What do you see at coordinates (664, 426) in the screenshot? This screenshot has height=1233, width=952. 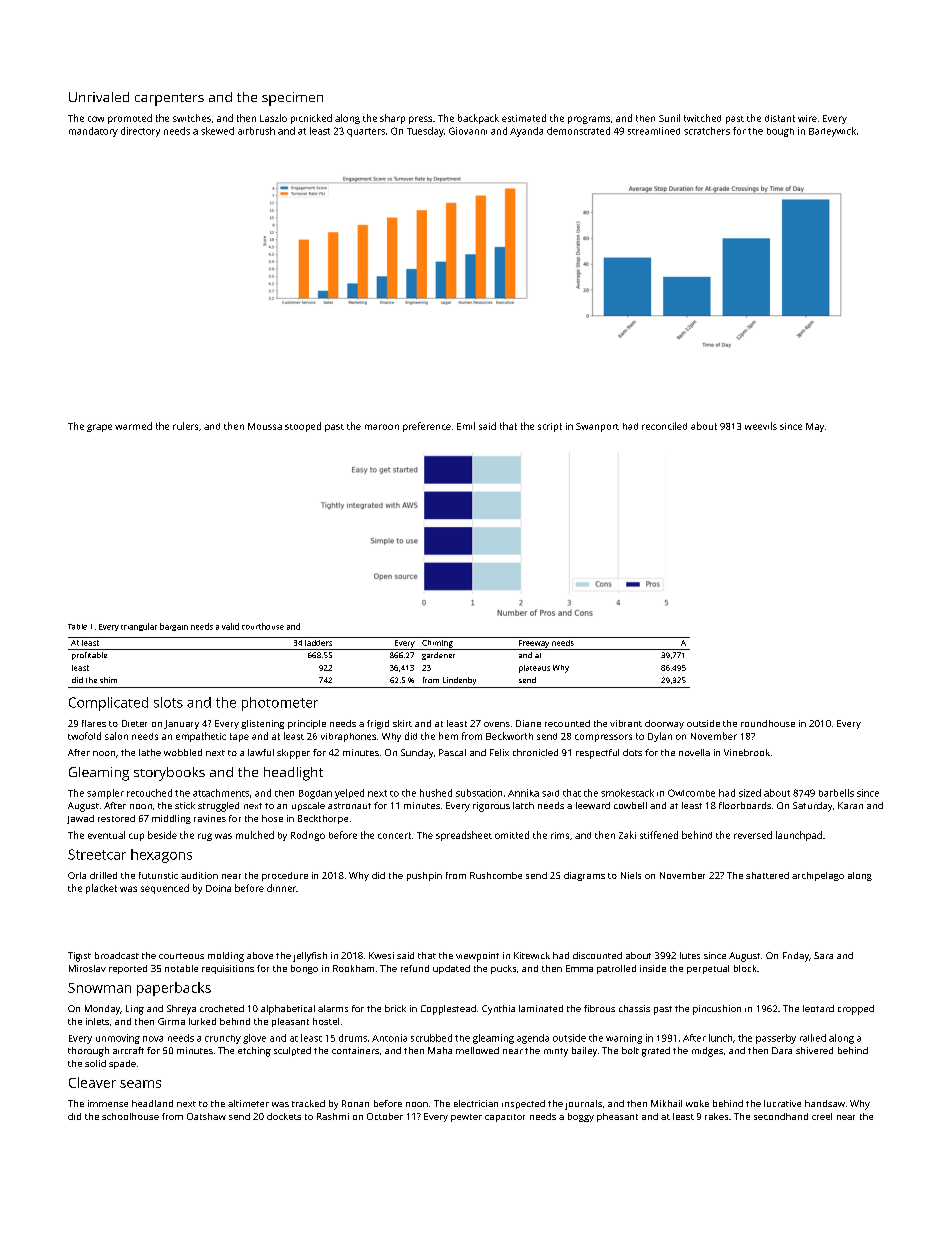 I see `reconciled` at bounding box center [664, 426].
